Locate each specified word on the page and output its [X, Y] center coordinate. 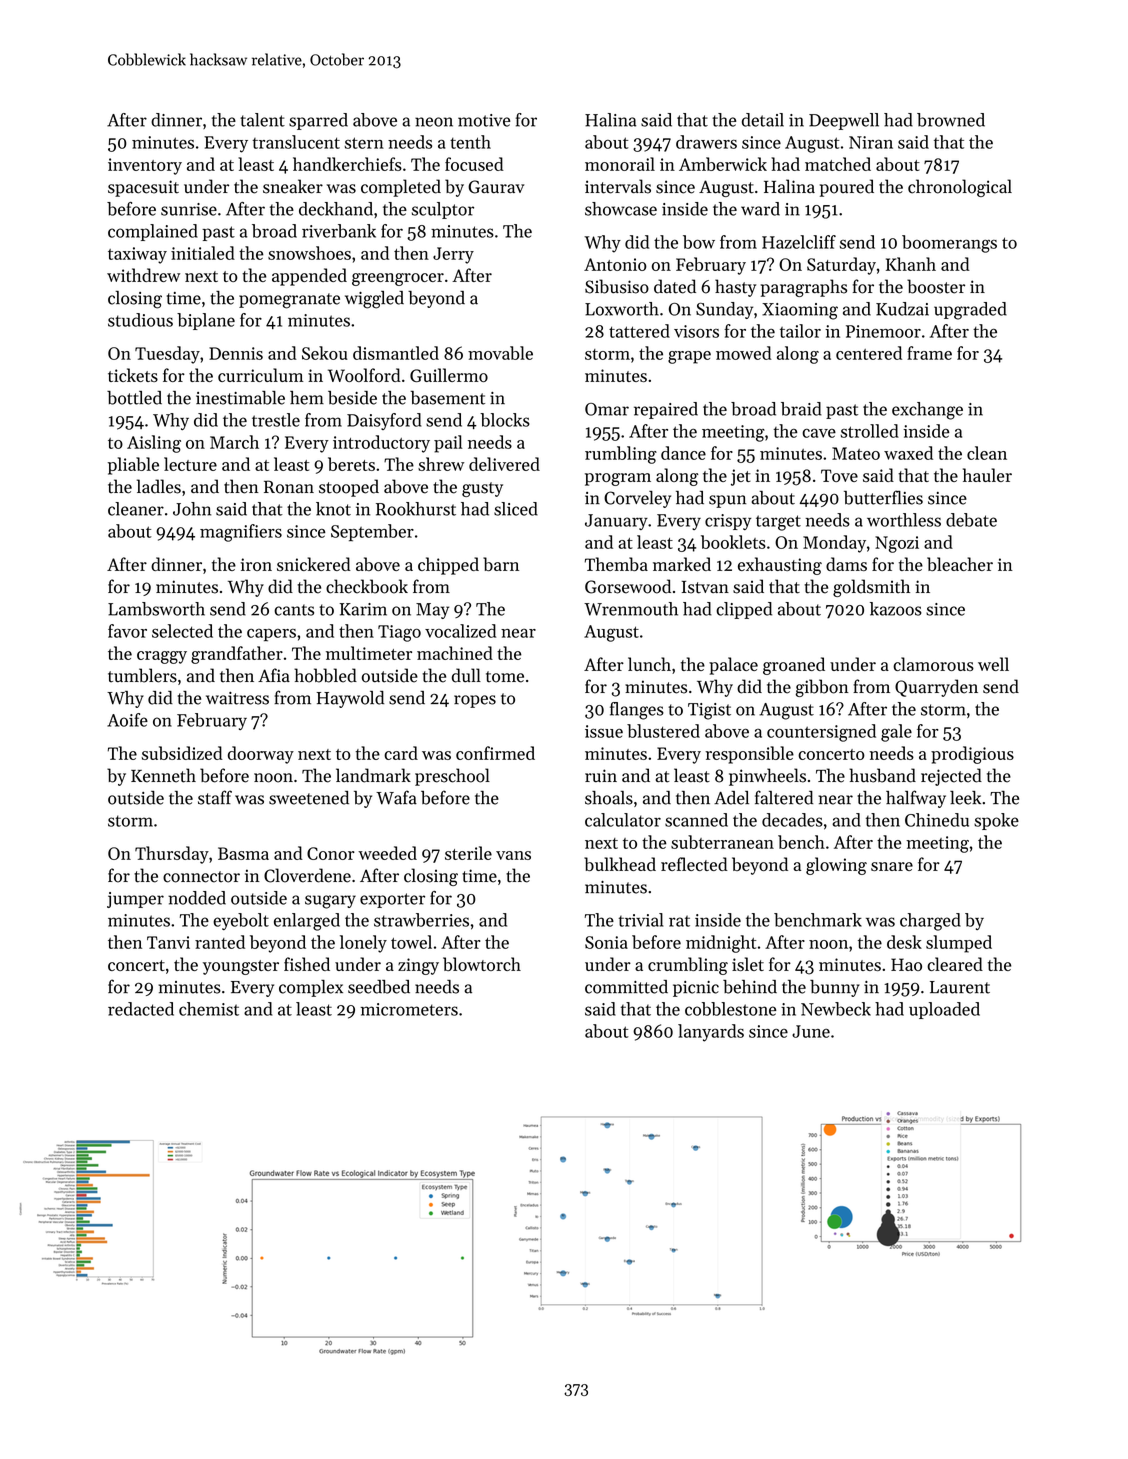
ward [760, 209]
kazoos [896, 609]
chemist [209, 1009]
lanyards [711, 1033]
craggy [162, 657]
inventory [145, 166]
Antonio [615, 264]
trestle [276, 420]
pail [448, 444]
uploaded [944, 1010]
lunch [649, 664]
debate [971, 520]
